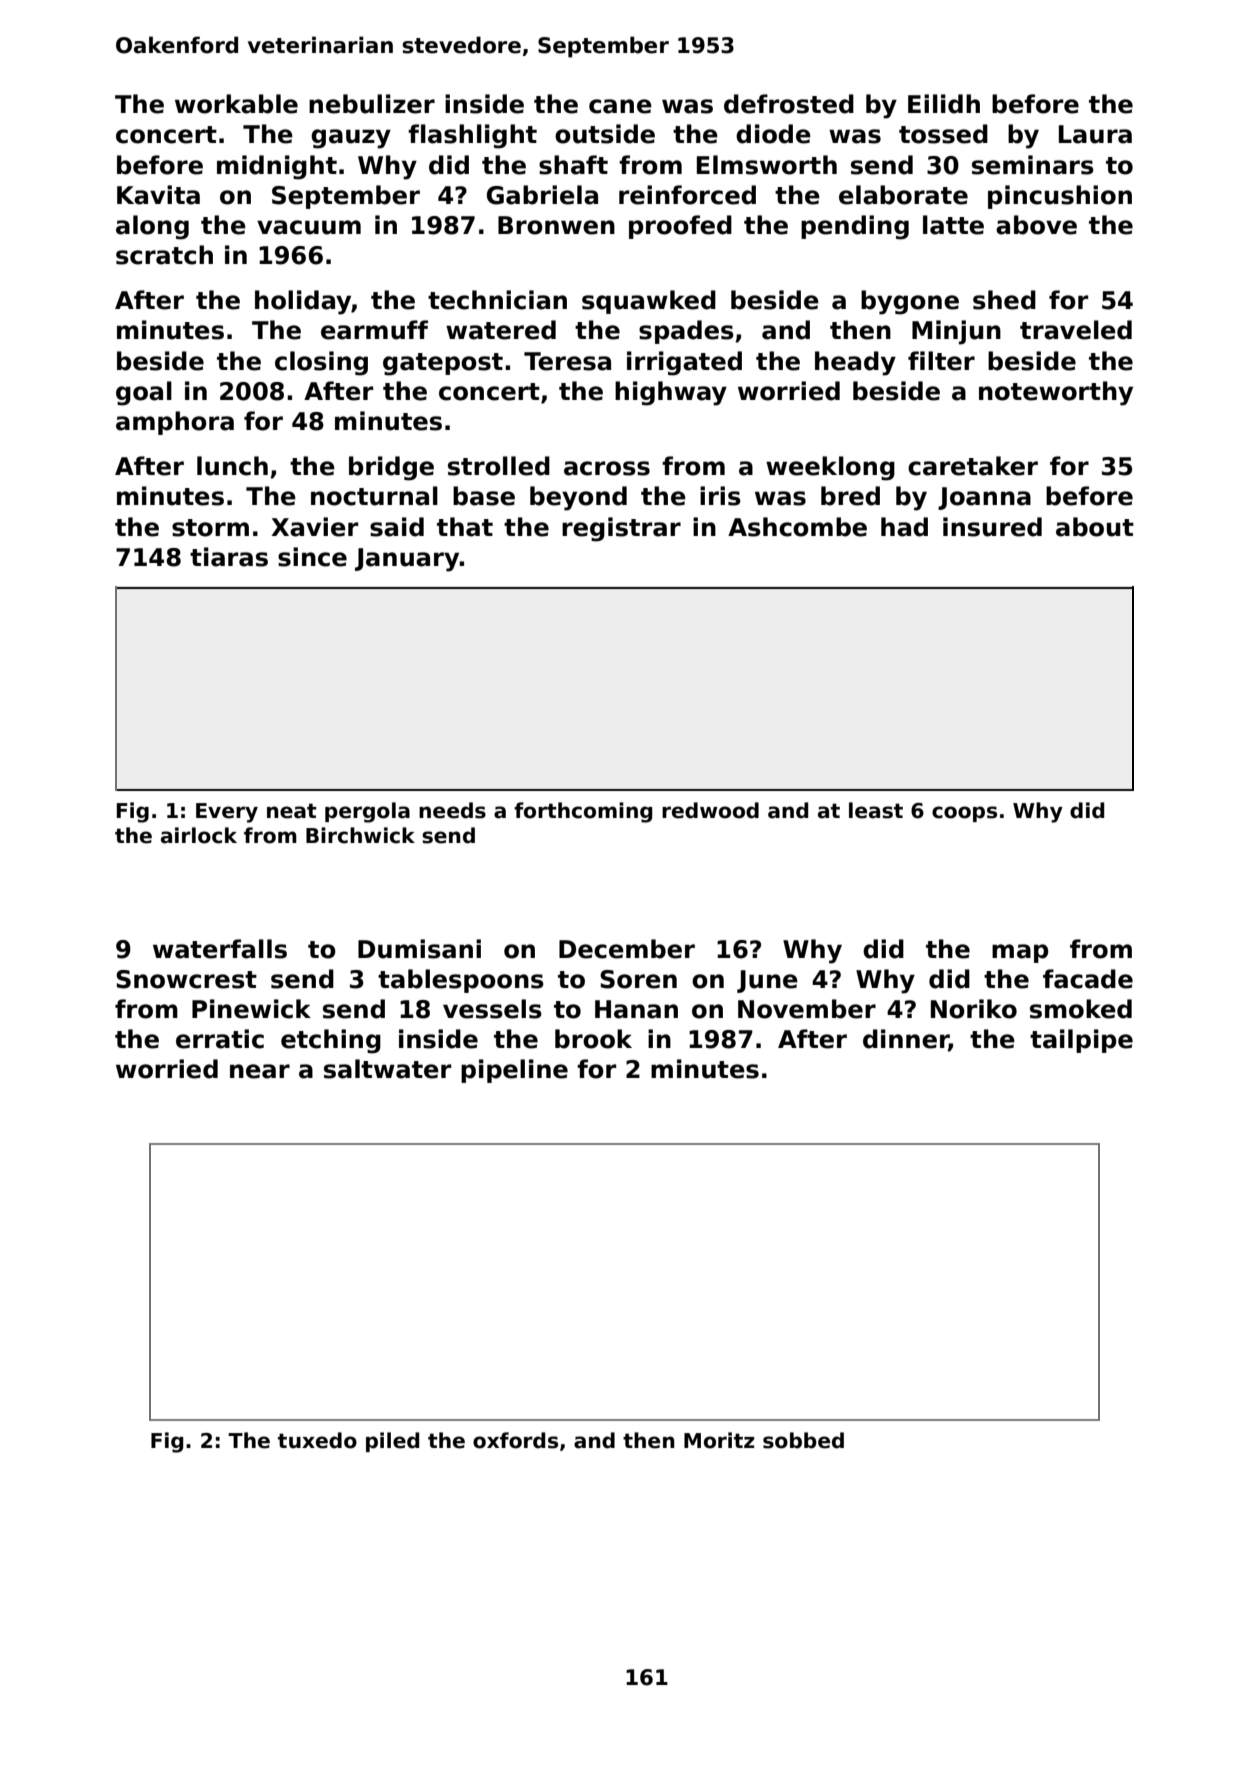  What do you see at coordinates (620, 106) in the page?
I see `cane` at bounding box center [620, 106].
